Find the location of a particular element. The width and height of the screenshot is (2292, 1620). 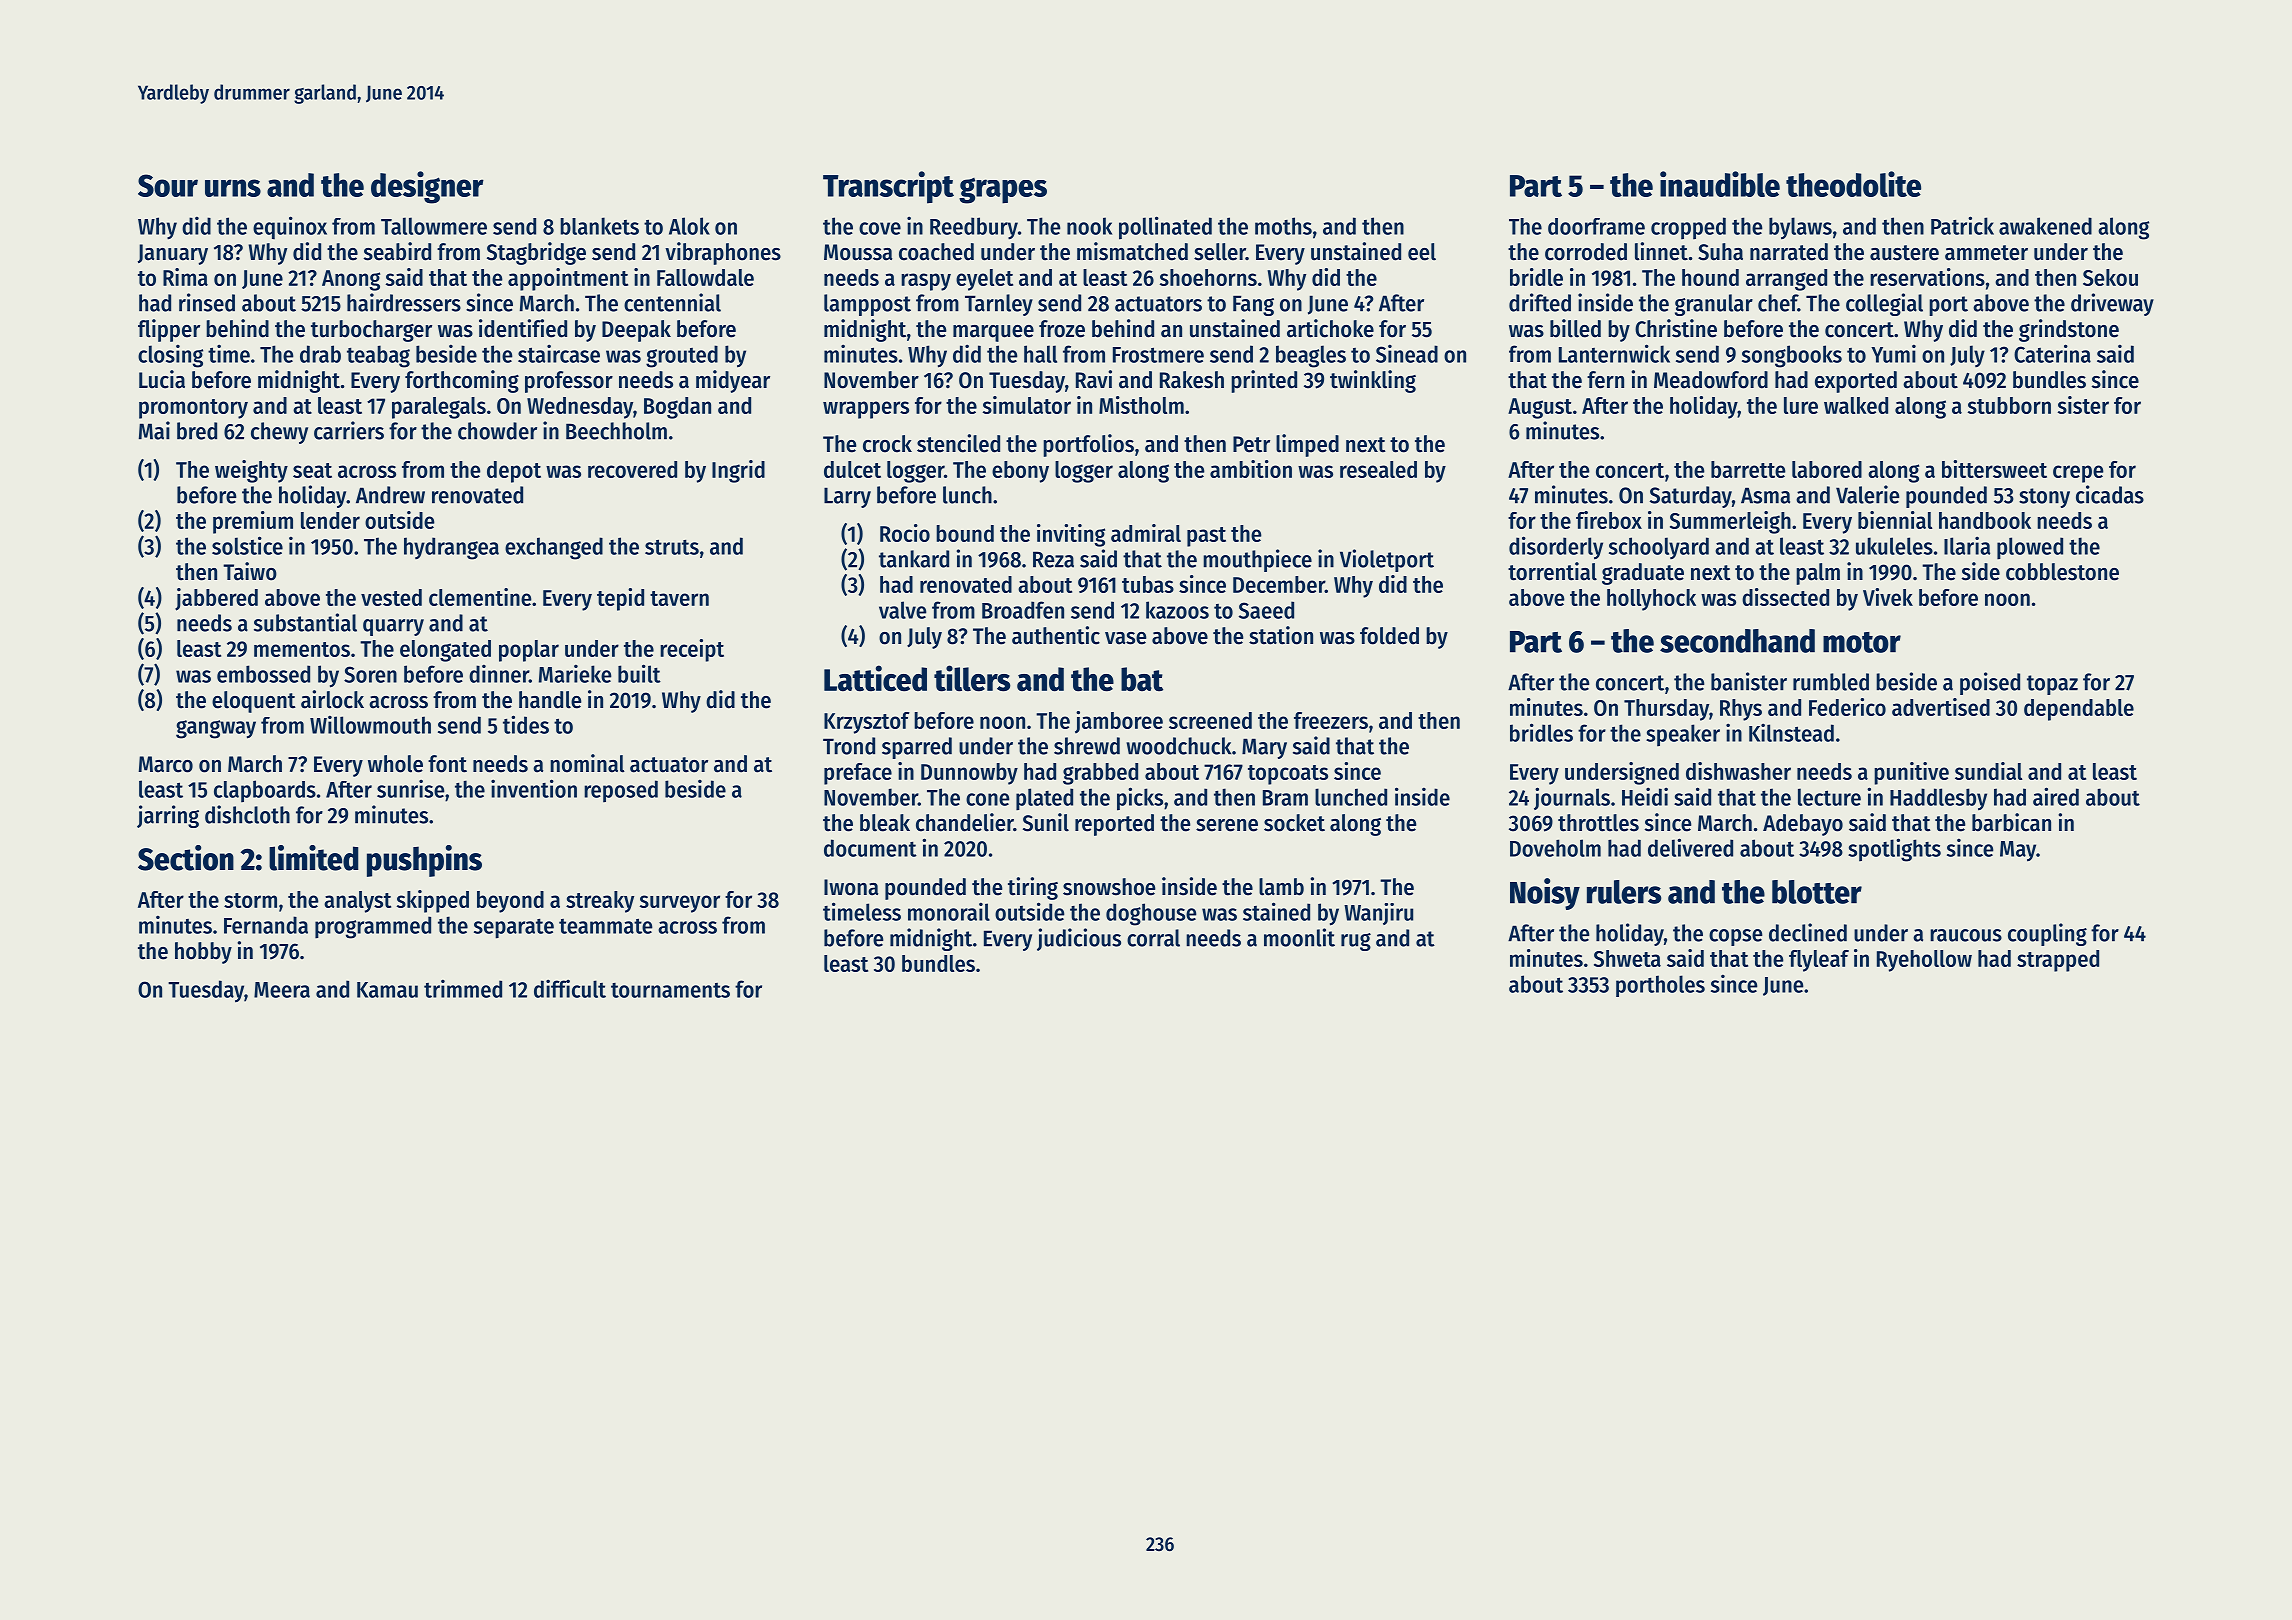

designer is located at coordinates (427, 187).
